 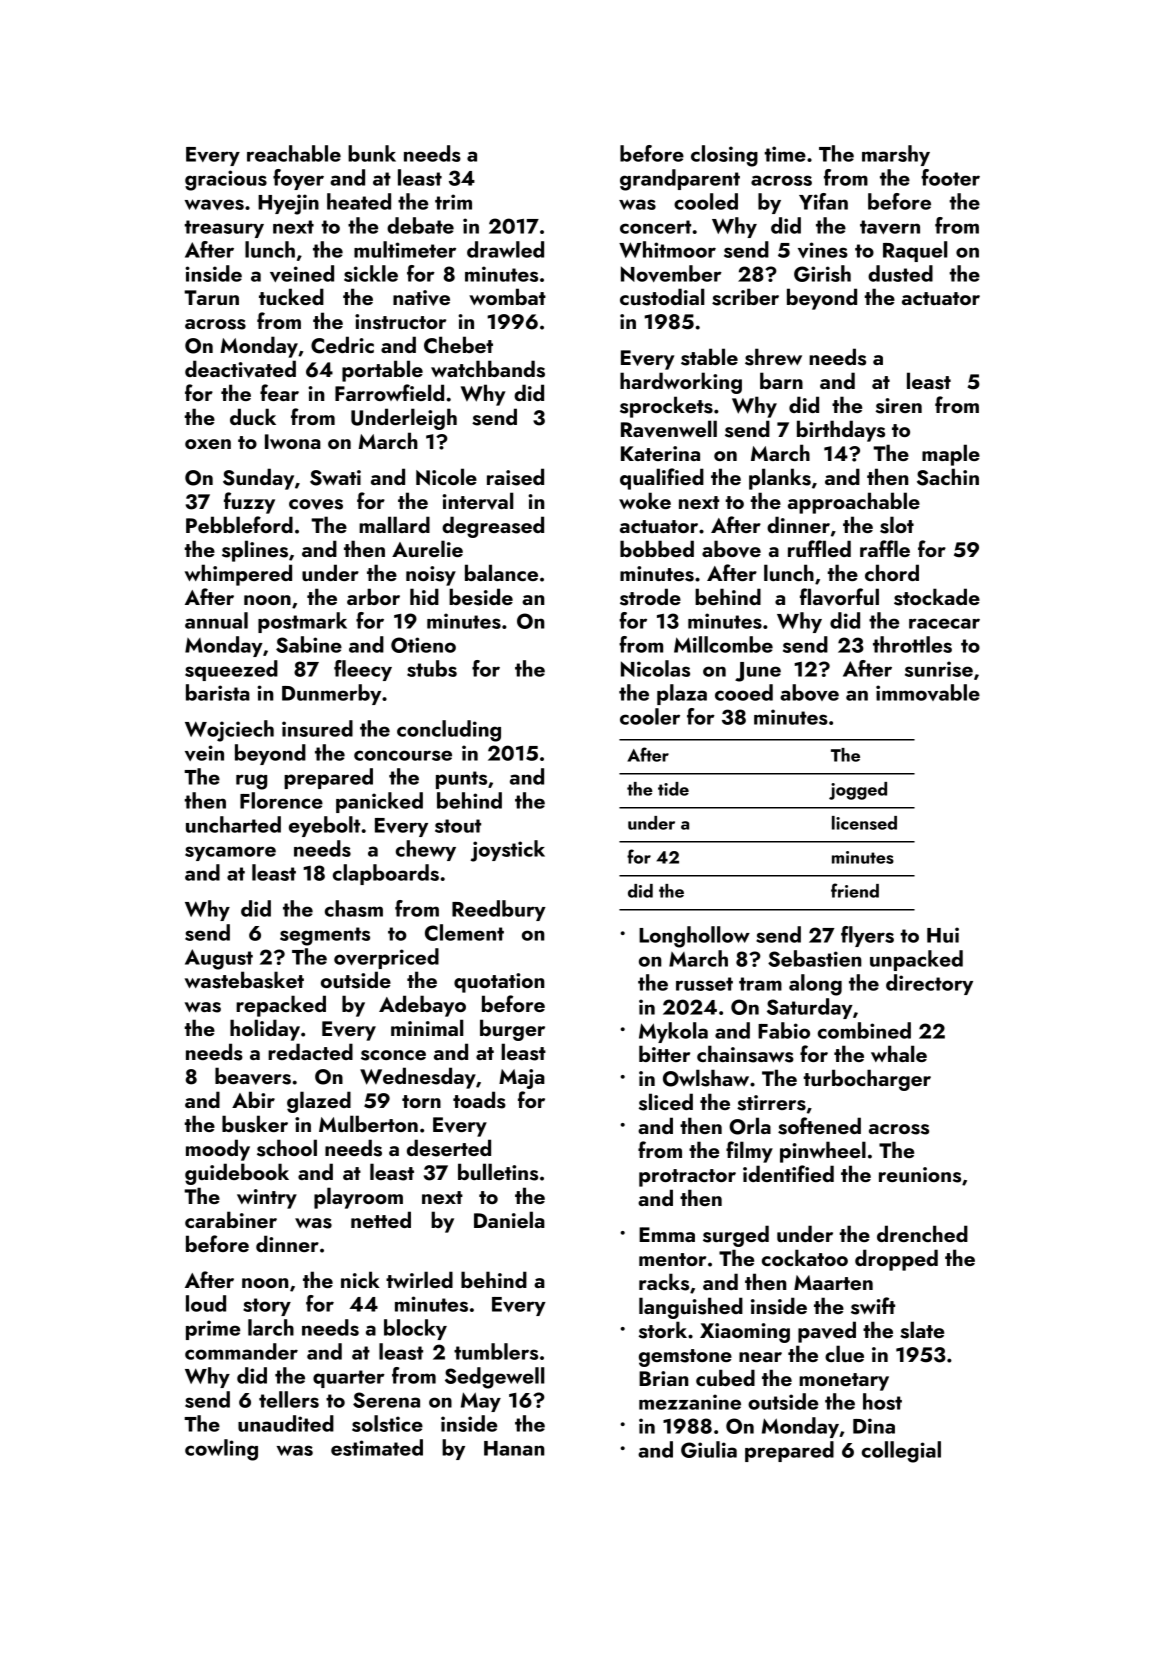 What do you see at coordinates (874, 1426) in the document?
I see `Dina` at bounding box center [874, 1426].
